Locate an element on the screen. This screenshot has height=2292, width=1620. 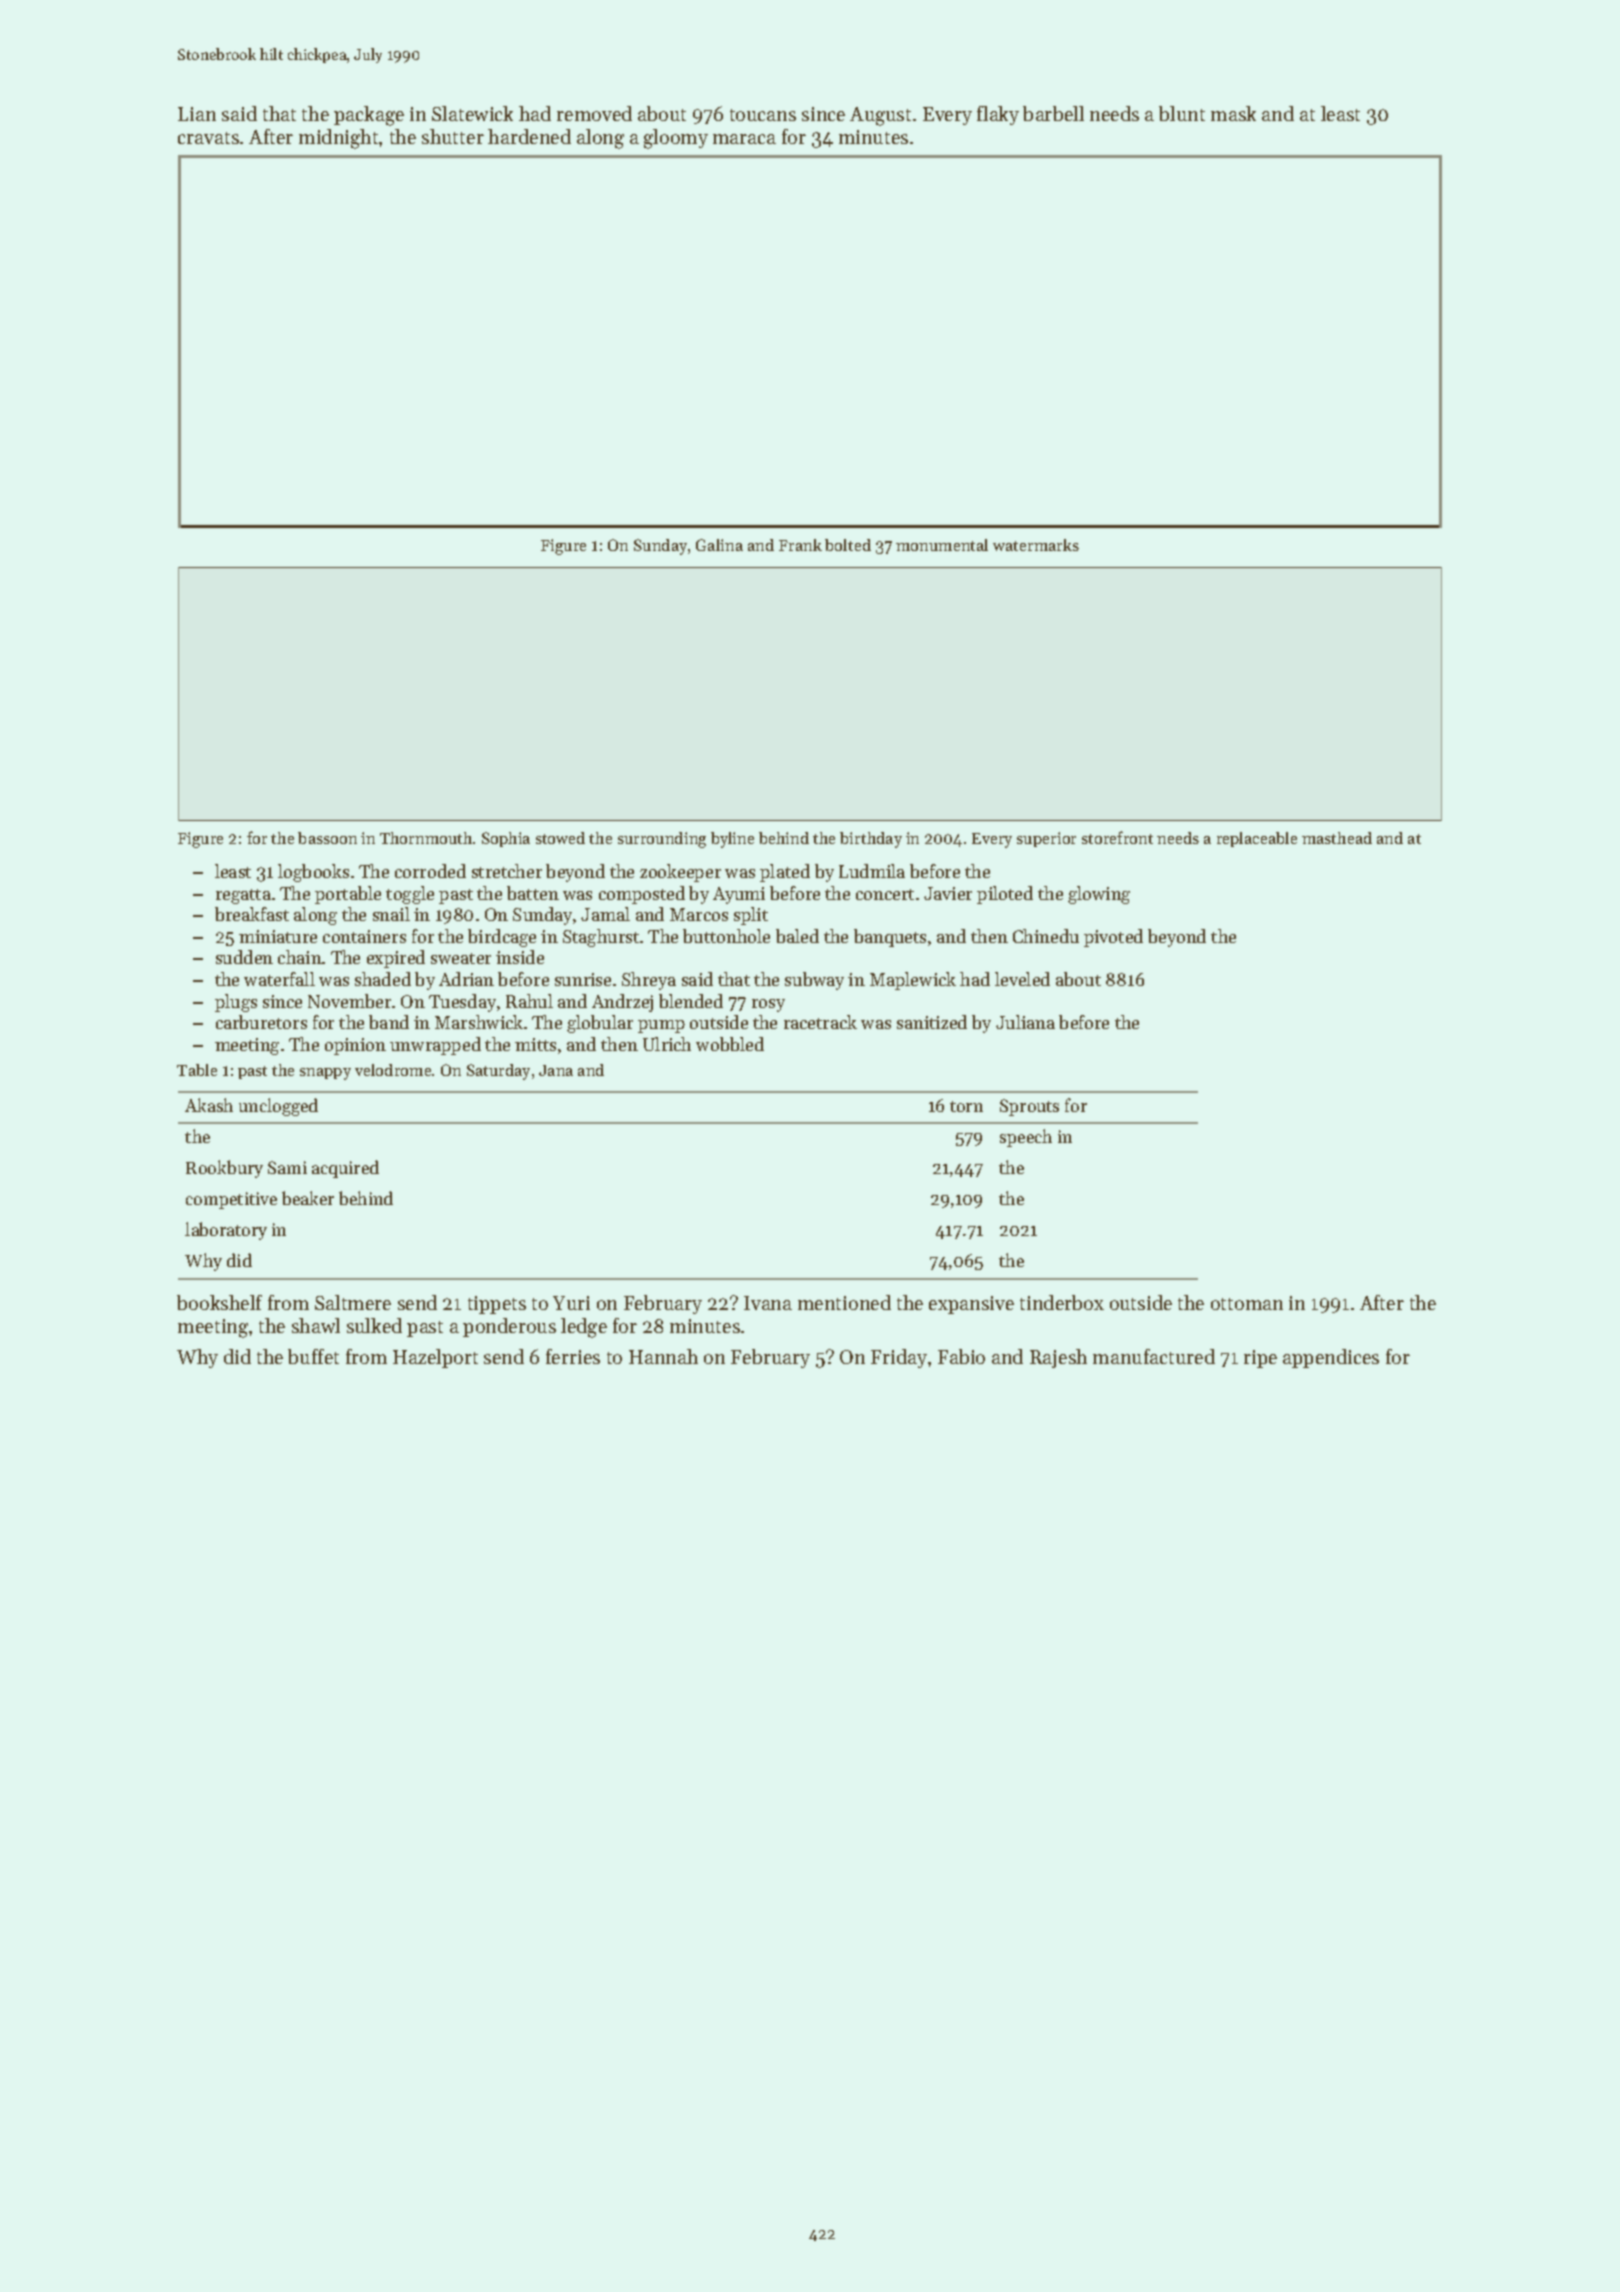
Thornmouth is located at coordinates (426, 838).
